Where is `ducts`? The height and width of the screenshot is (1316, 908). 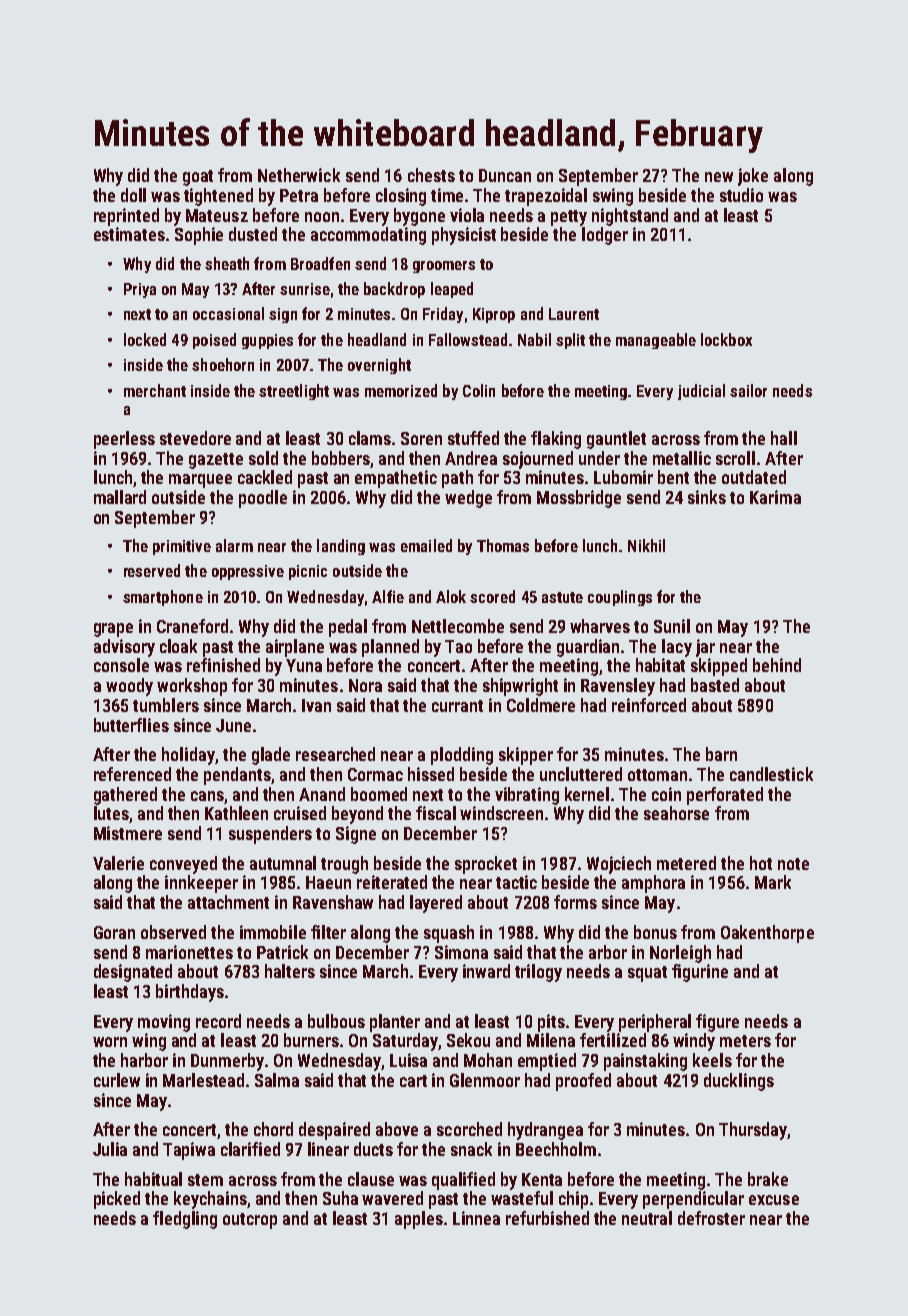
ducts is located at coordinates (373, 1149).
